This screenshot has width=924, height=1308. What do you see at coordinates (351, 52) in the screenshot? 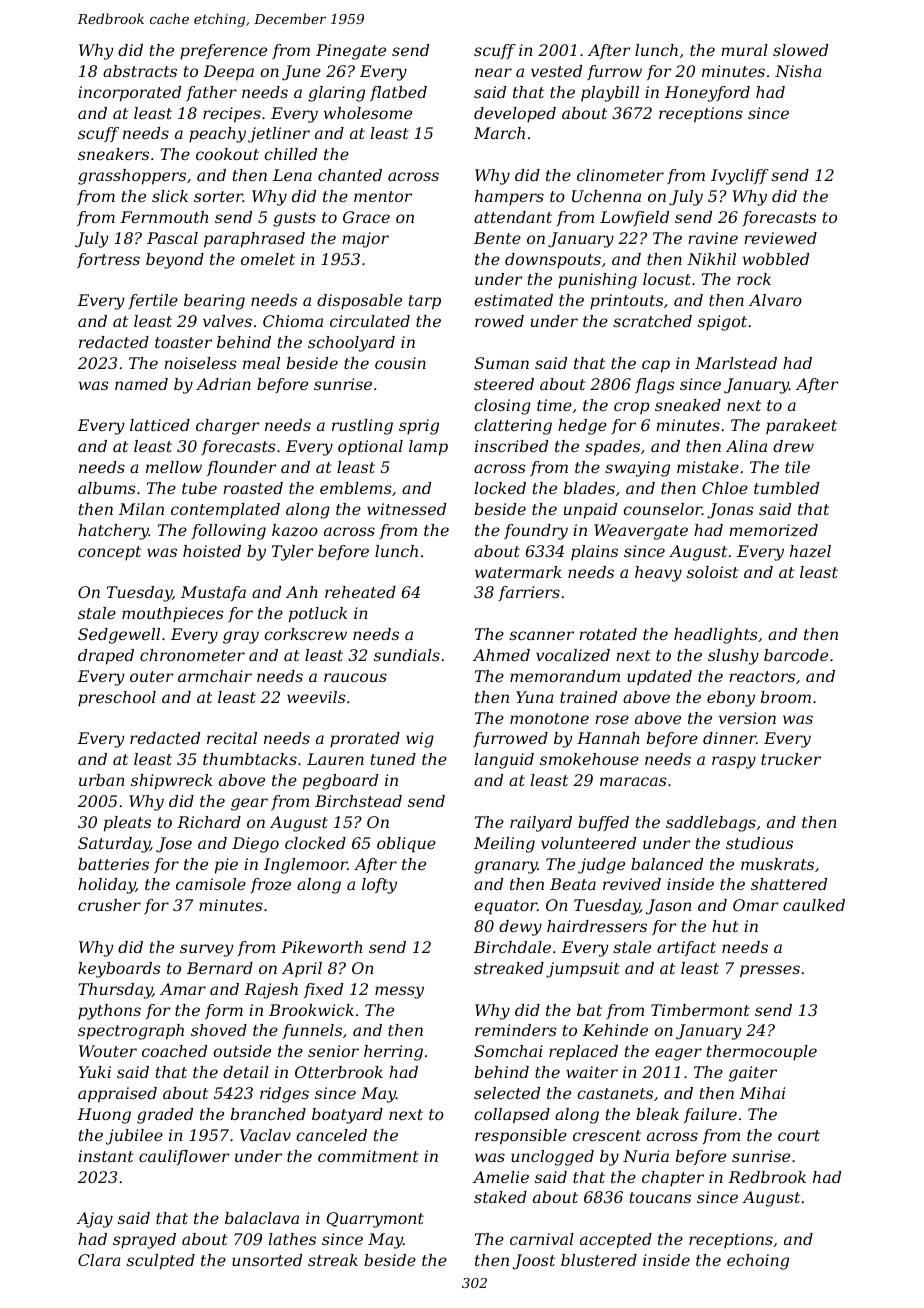
I see `Pinegate` at bounding box center [351, 52].
